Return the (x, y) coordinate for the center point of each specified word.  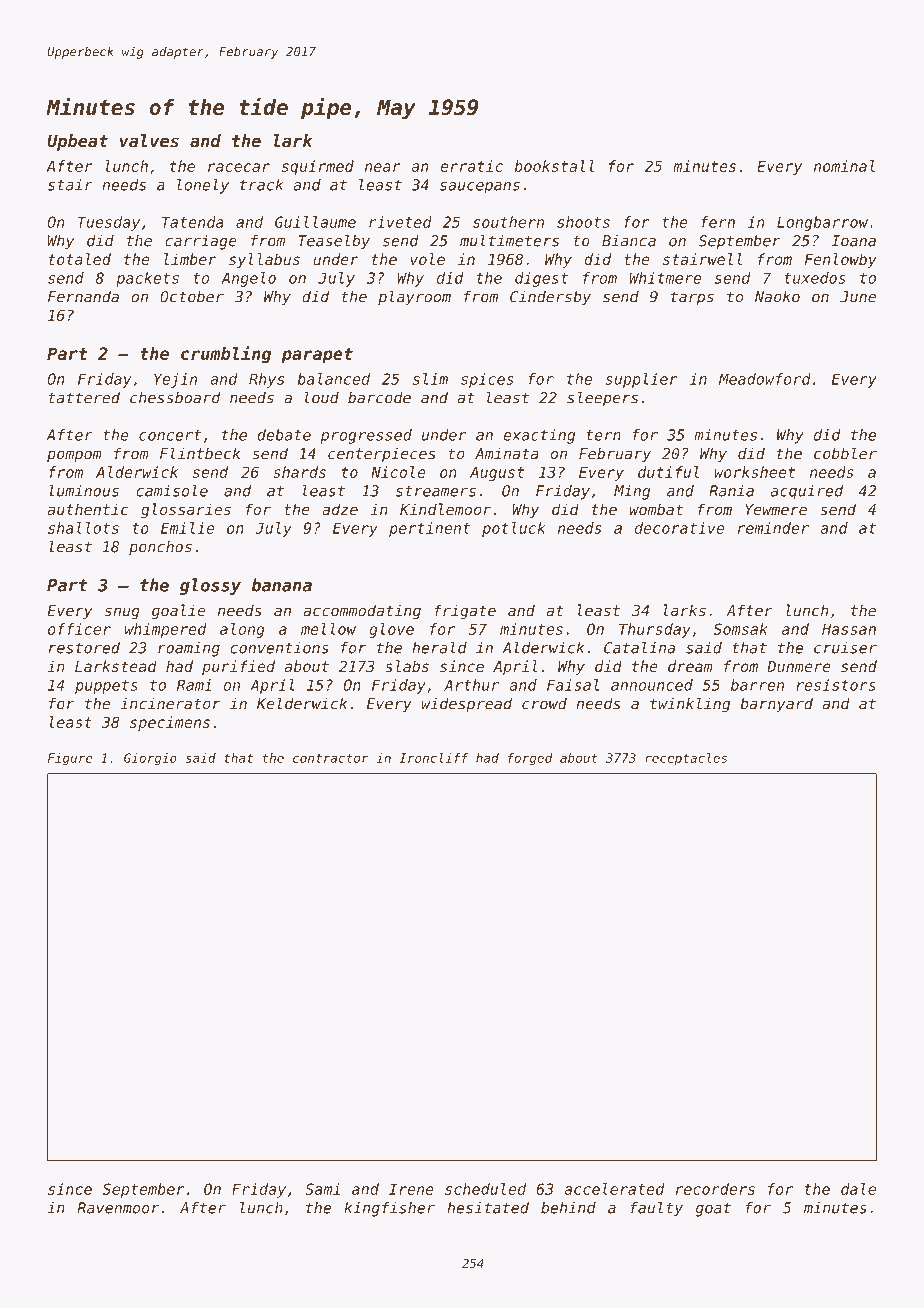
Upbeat (77, 142)
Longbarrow (822, 223)
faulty (656, 1209)
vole (427, 259)
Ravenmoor (118, 1208)
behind (568, 1208)
